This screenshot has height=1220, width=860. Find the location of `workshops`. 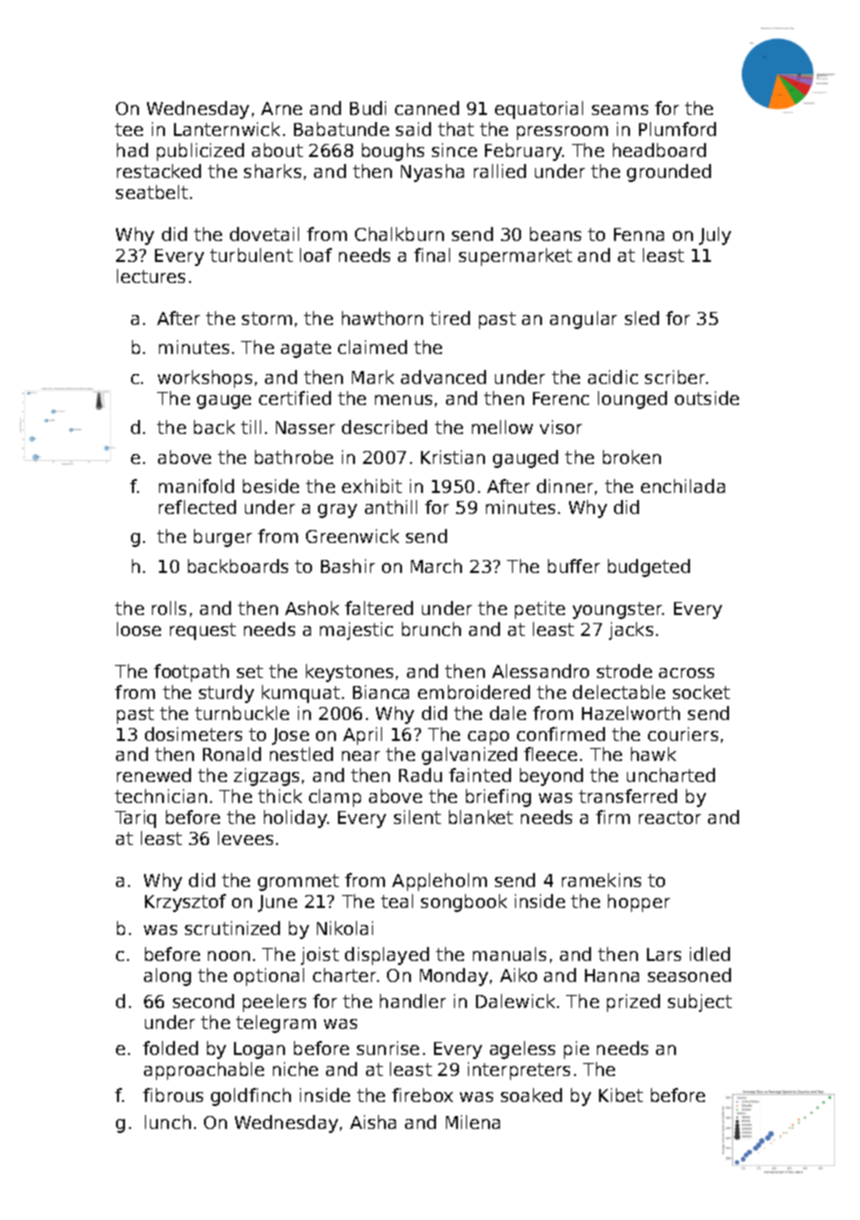

workshops is located at coordinates (205, 379).
